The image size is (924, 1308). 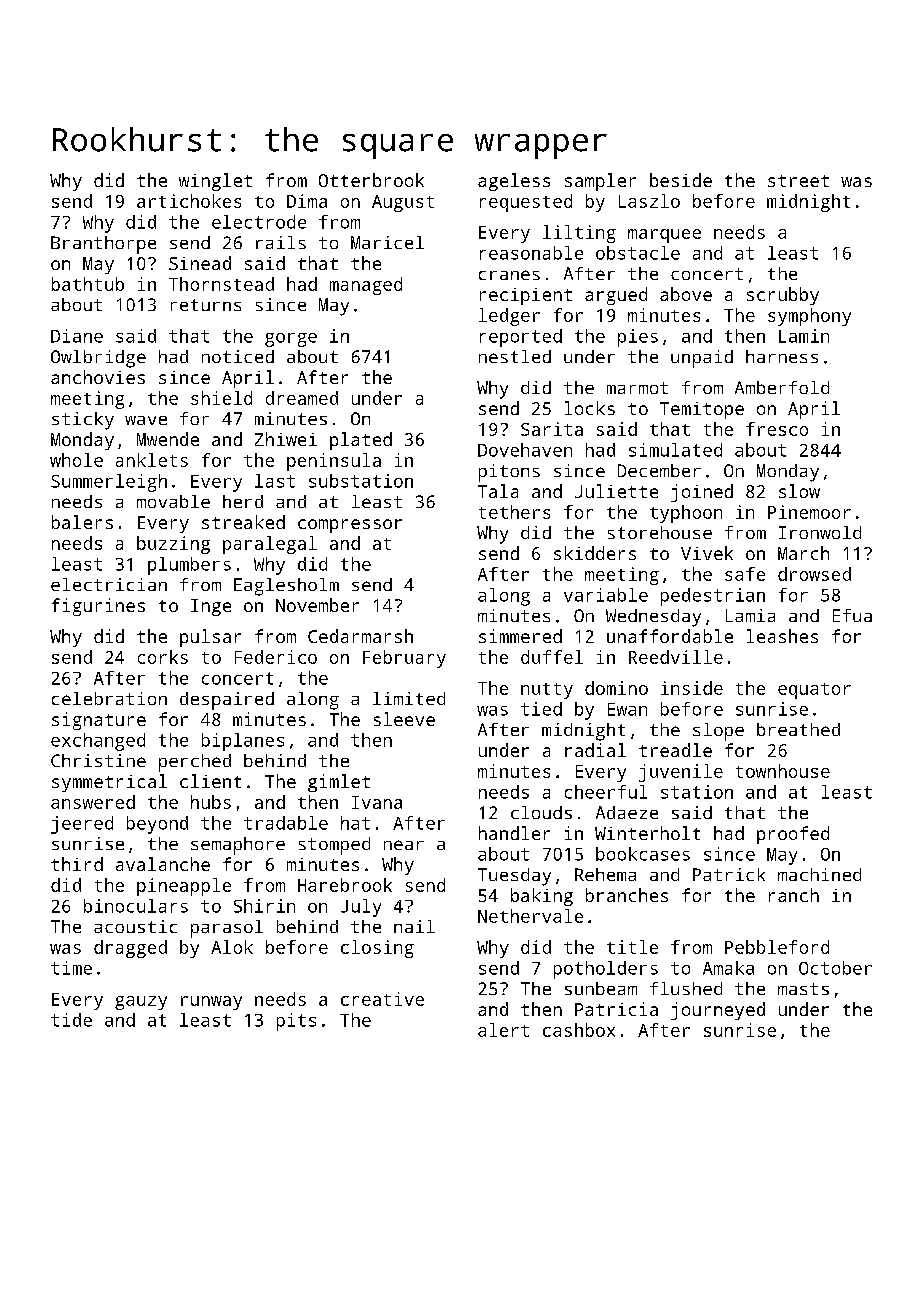 I want to click on beside, so click(x=681, y=180).
